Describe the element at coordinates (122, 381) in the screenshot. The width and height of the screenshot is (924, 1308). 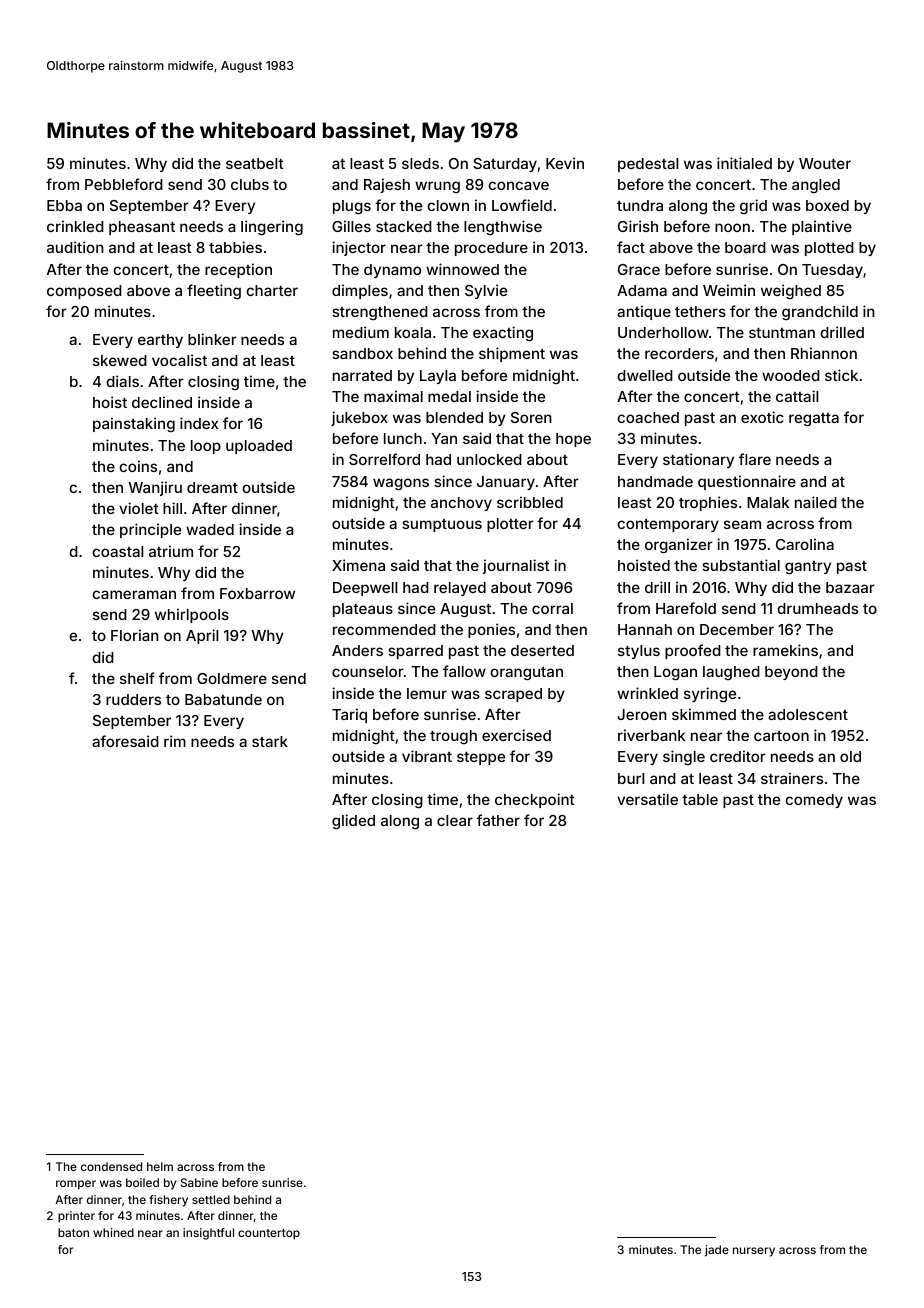
I see `dials` at that location.
